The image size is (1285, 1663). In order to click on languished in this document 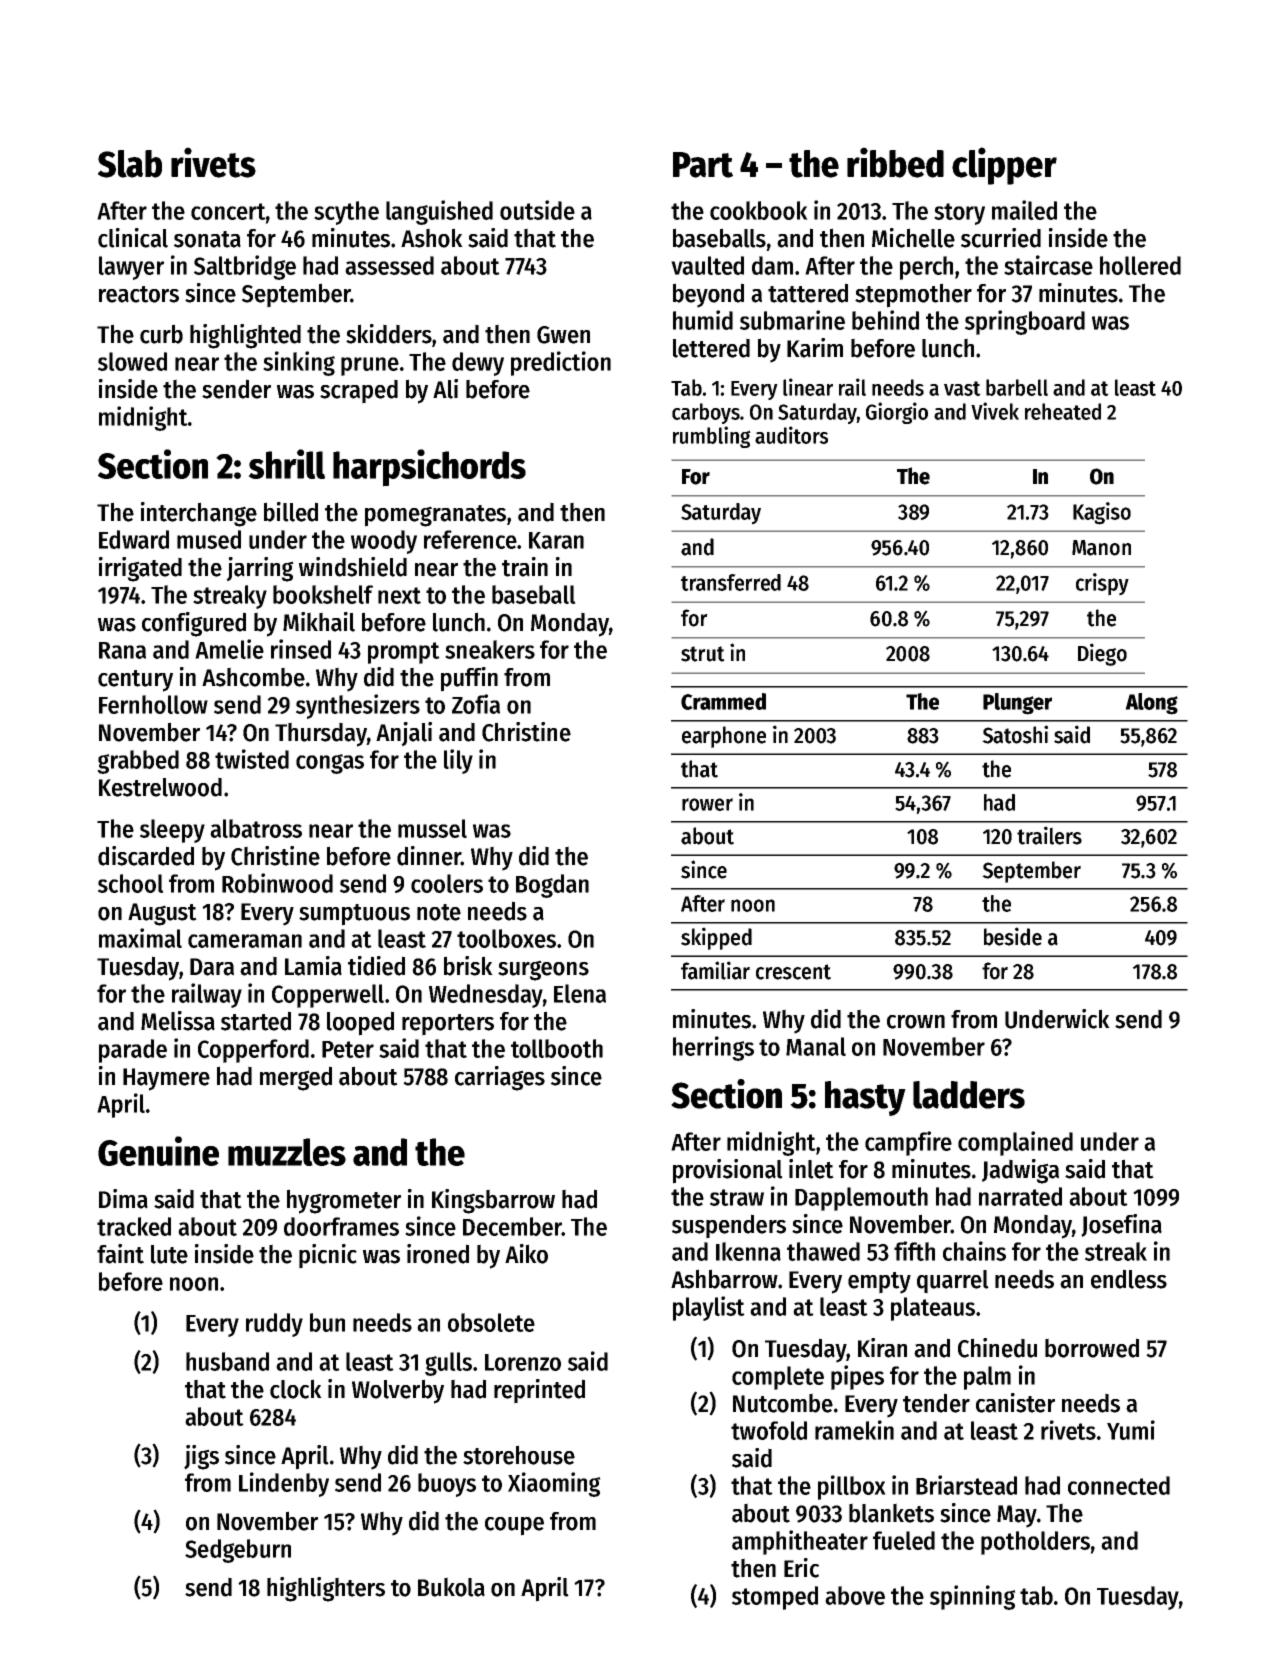, I will do `click(439, 212)`.
